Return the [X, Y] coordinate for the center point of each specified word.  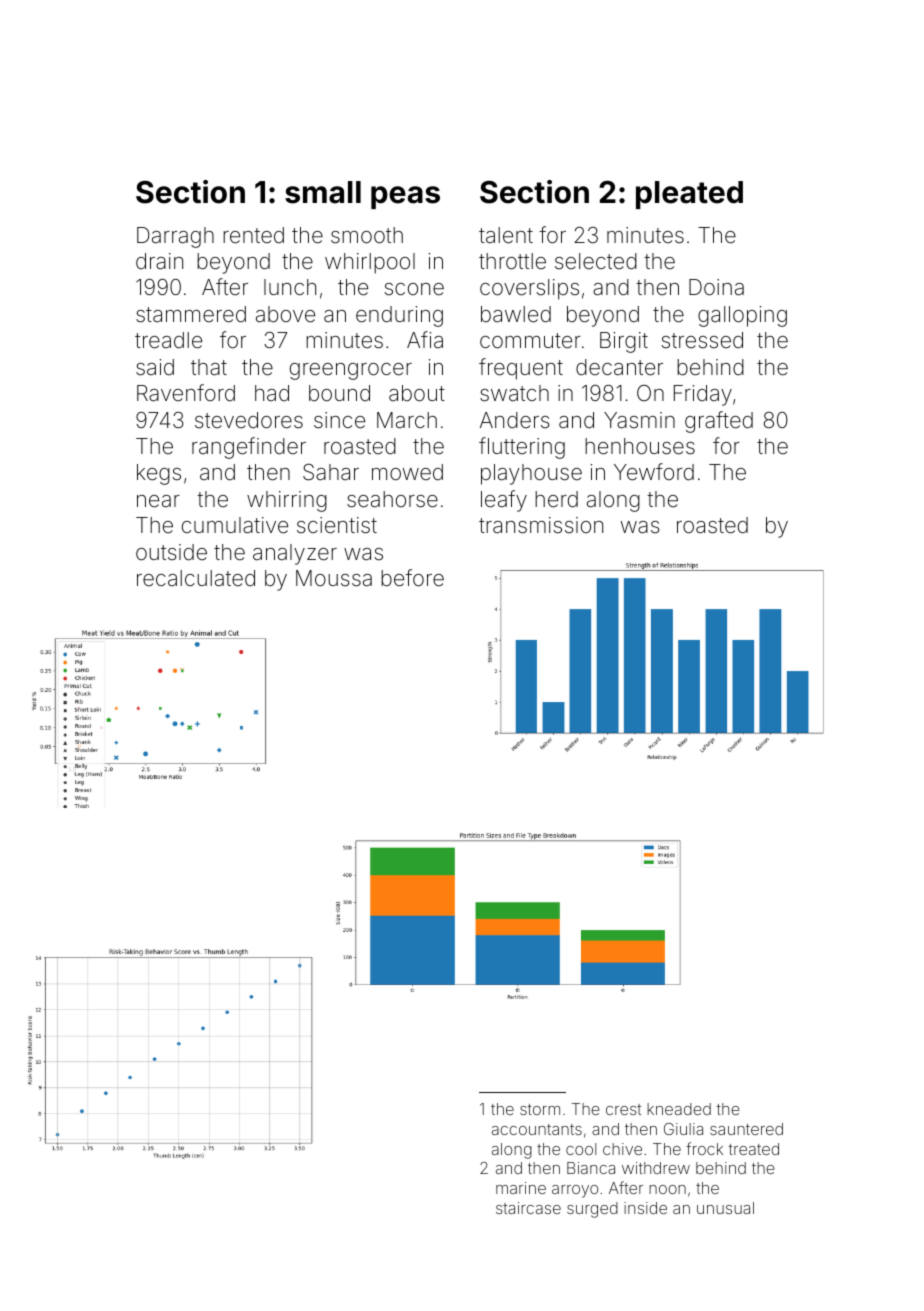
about [417, 393]
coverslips [529, 289]
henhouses [640, 446]
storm [540, 1109]
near [158, 501]
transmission [541, 525]
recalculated [196, 578]
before [412, 578]
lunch [290, 287]
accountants [537, 1129]
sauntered [746, 1129]
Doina [716, 287]
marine [521, 1188]
